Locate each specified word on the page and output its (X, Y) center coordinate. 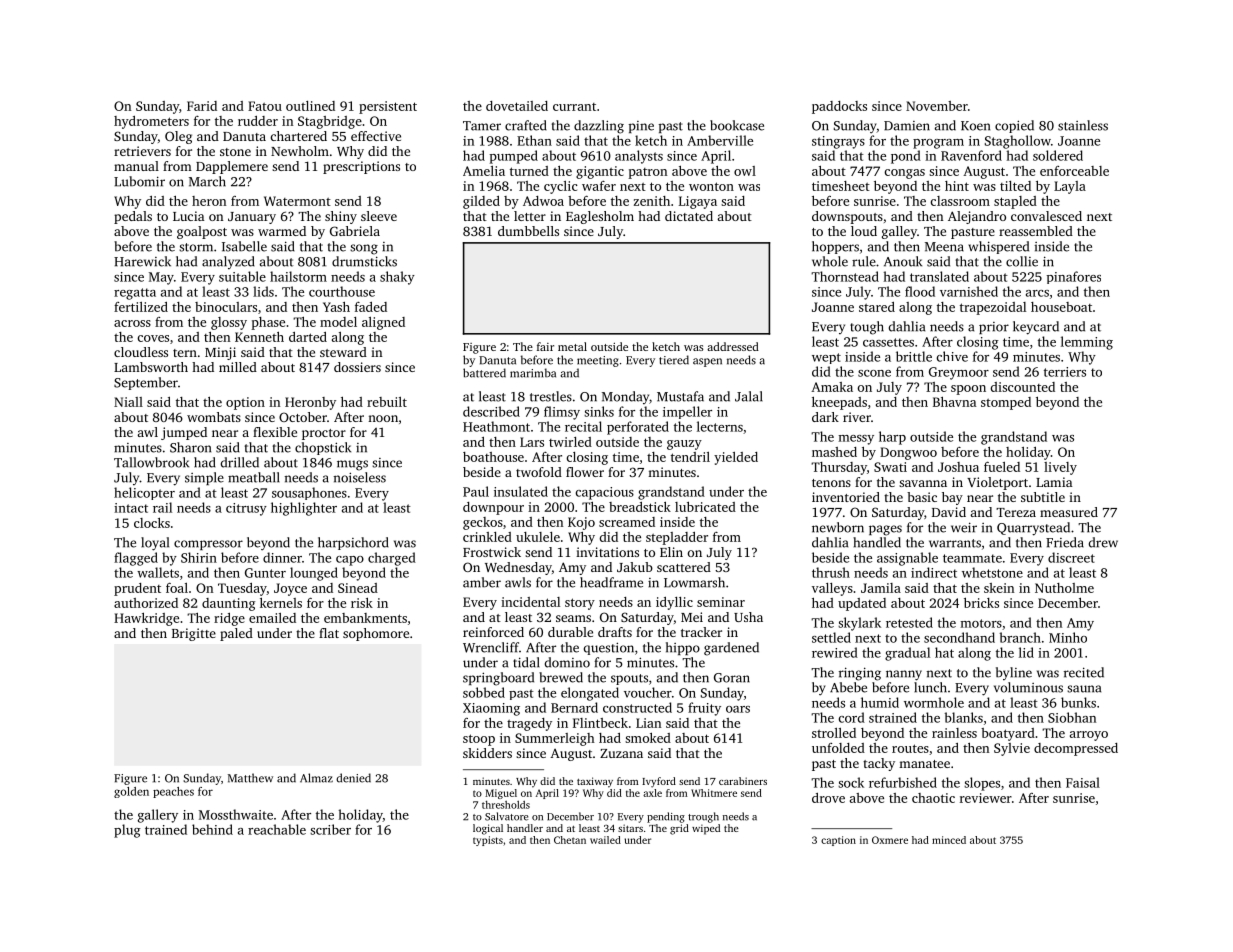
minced (949, 840)
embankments (365, 618)
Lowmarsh (694, 582)
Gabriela (355, 231)
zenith (652, 201)
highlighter (304, 509)
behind (212, 829)
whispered (998, 247)
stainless (1083, 125)
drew (1103, 542)
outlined (310, 106)
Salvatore (506, 816)
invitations (607, 552)
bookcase (737, 125)
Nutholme (1064, 588)
